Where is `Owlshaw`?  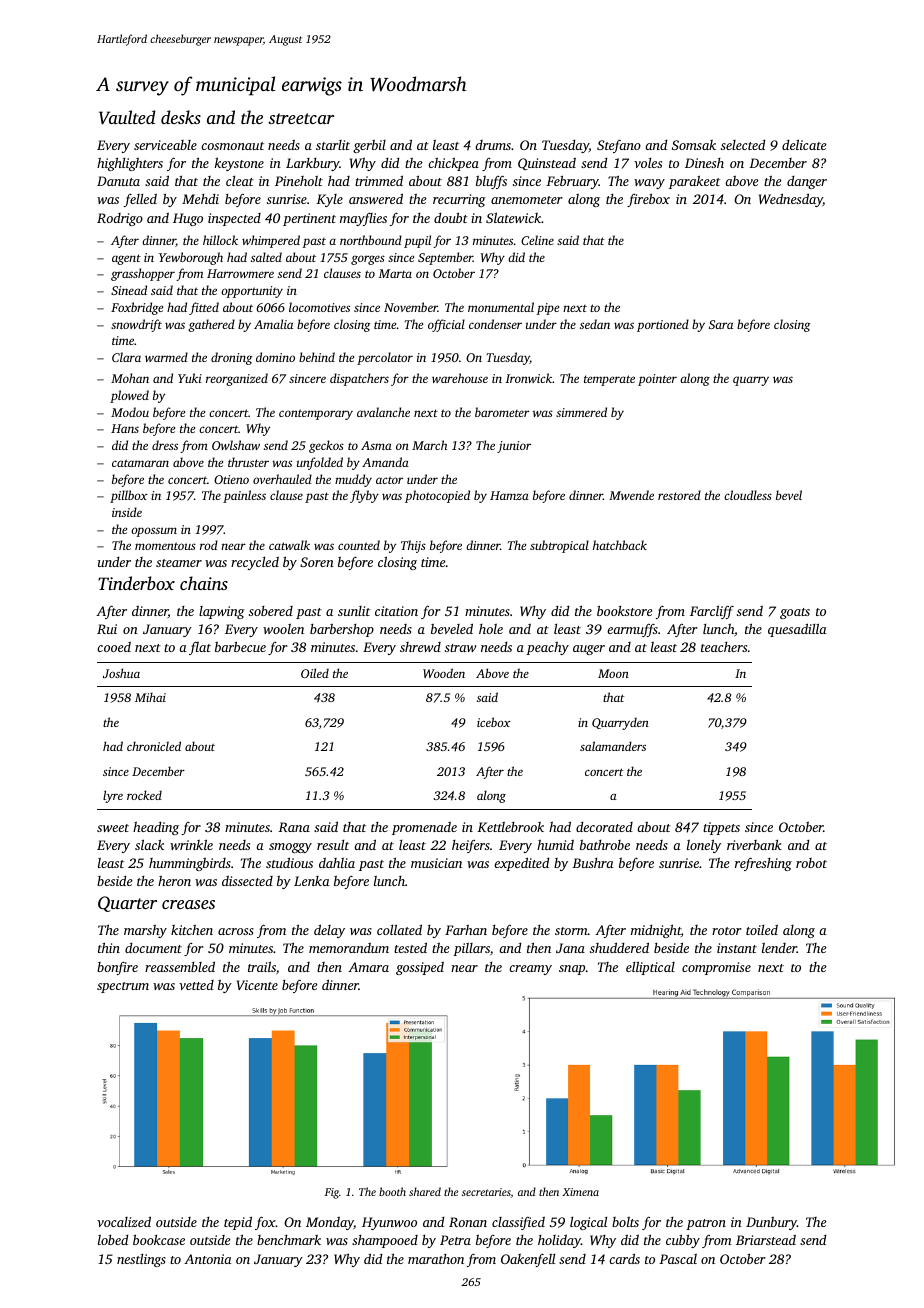
Owlshaw is located at coordinates (236, 445).
